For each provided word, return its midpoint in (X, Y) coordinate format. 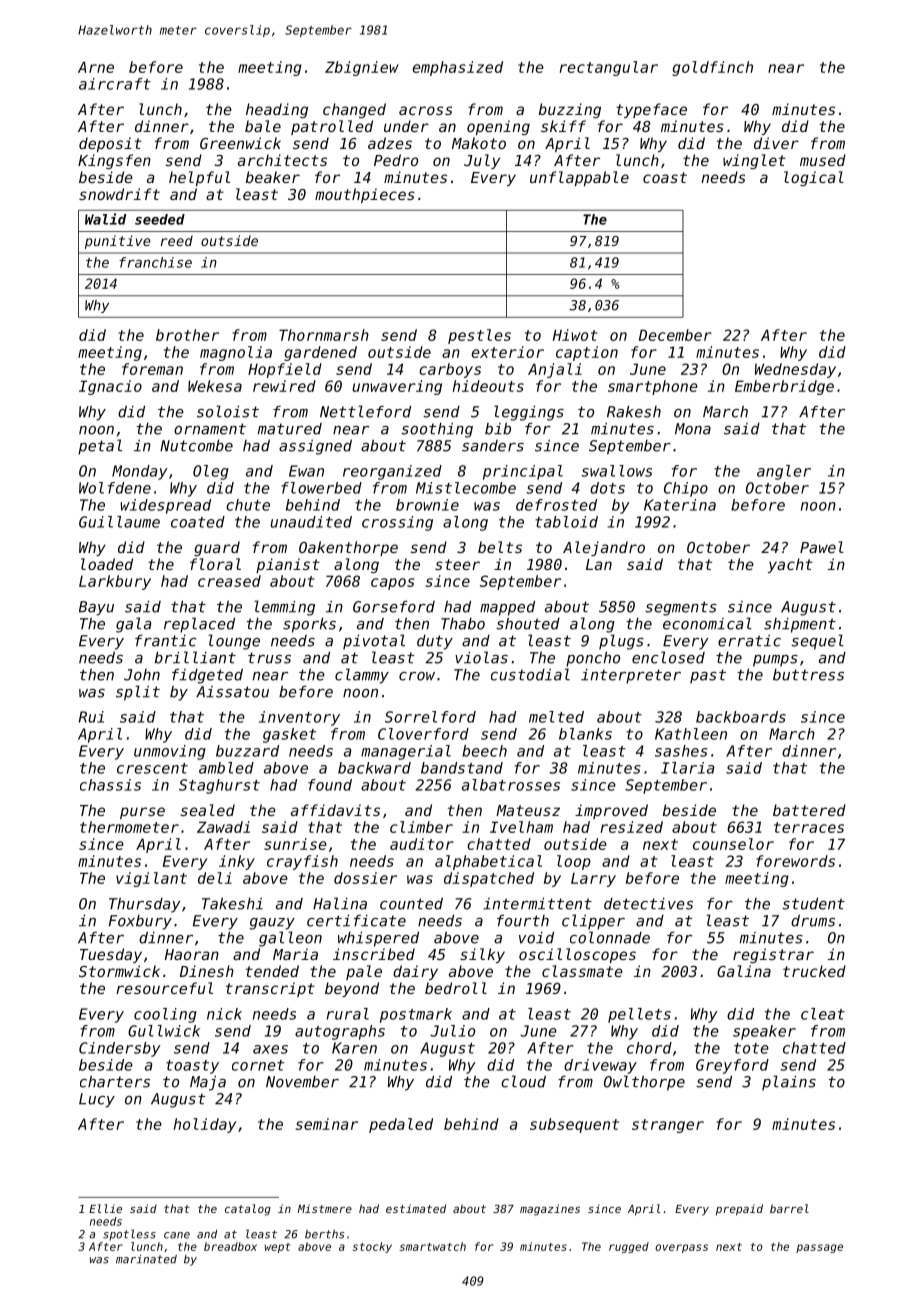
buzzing (570, 110)
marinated (146, 1259)
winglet (754, 161)
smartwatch (433, 1246)
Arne (96, 67)
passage (819, 1248)
